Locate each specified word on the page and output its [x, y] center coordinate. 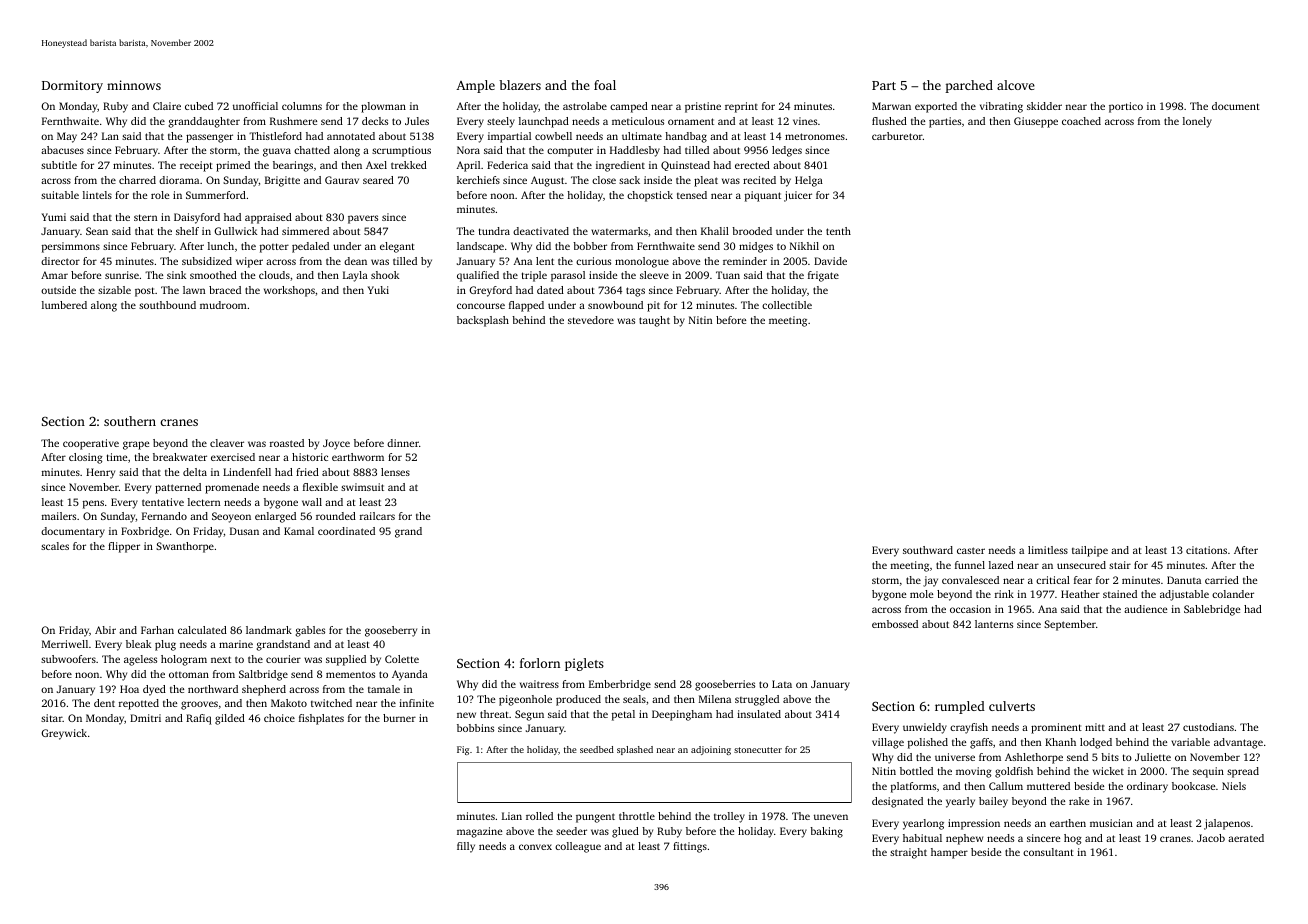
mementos [350, 674]
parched [969, 86]
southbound [167, 305]
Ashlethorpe [1034, 758]
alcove [1016, 85]
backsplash [483, 321]
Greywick [64, 734]
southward [928, 550]
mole [921, 594]
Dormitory [72, 86]
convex [535, 847]
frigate [823, 276]
